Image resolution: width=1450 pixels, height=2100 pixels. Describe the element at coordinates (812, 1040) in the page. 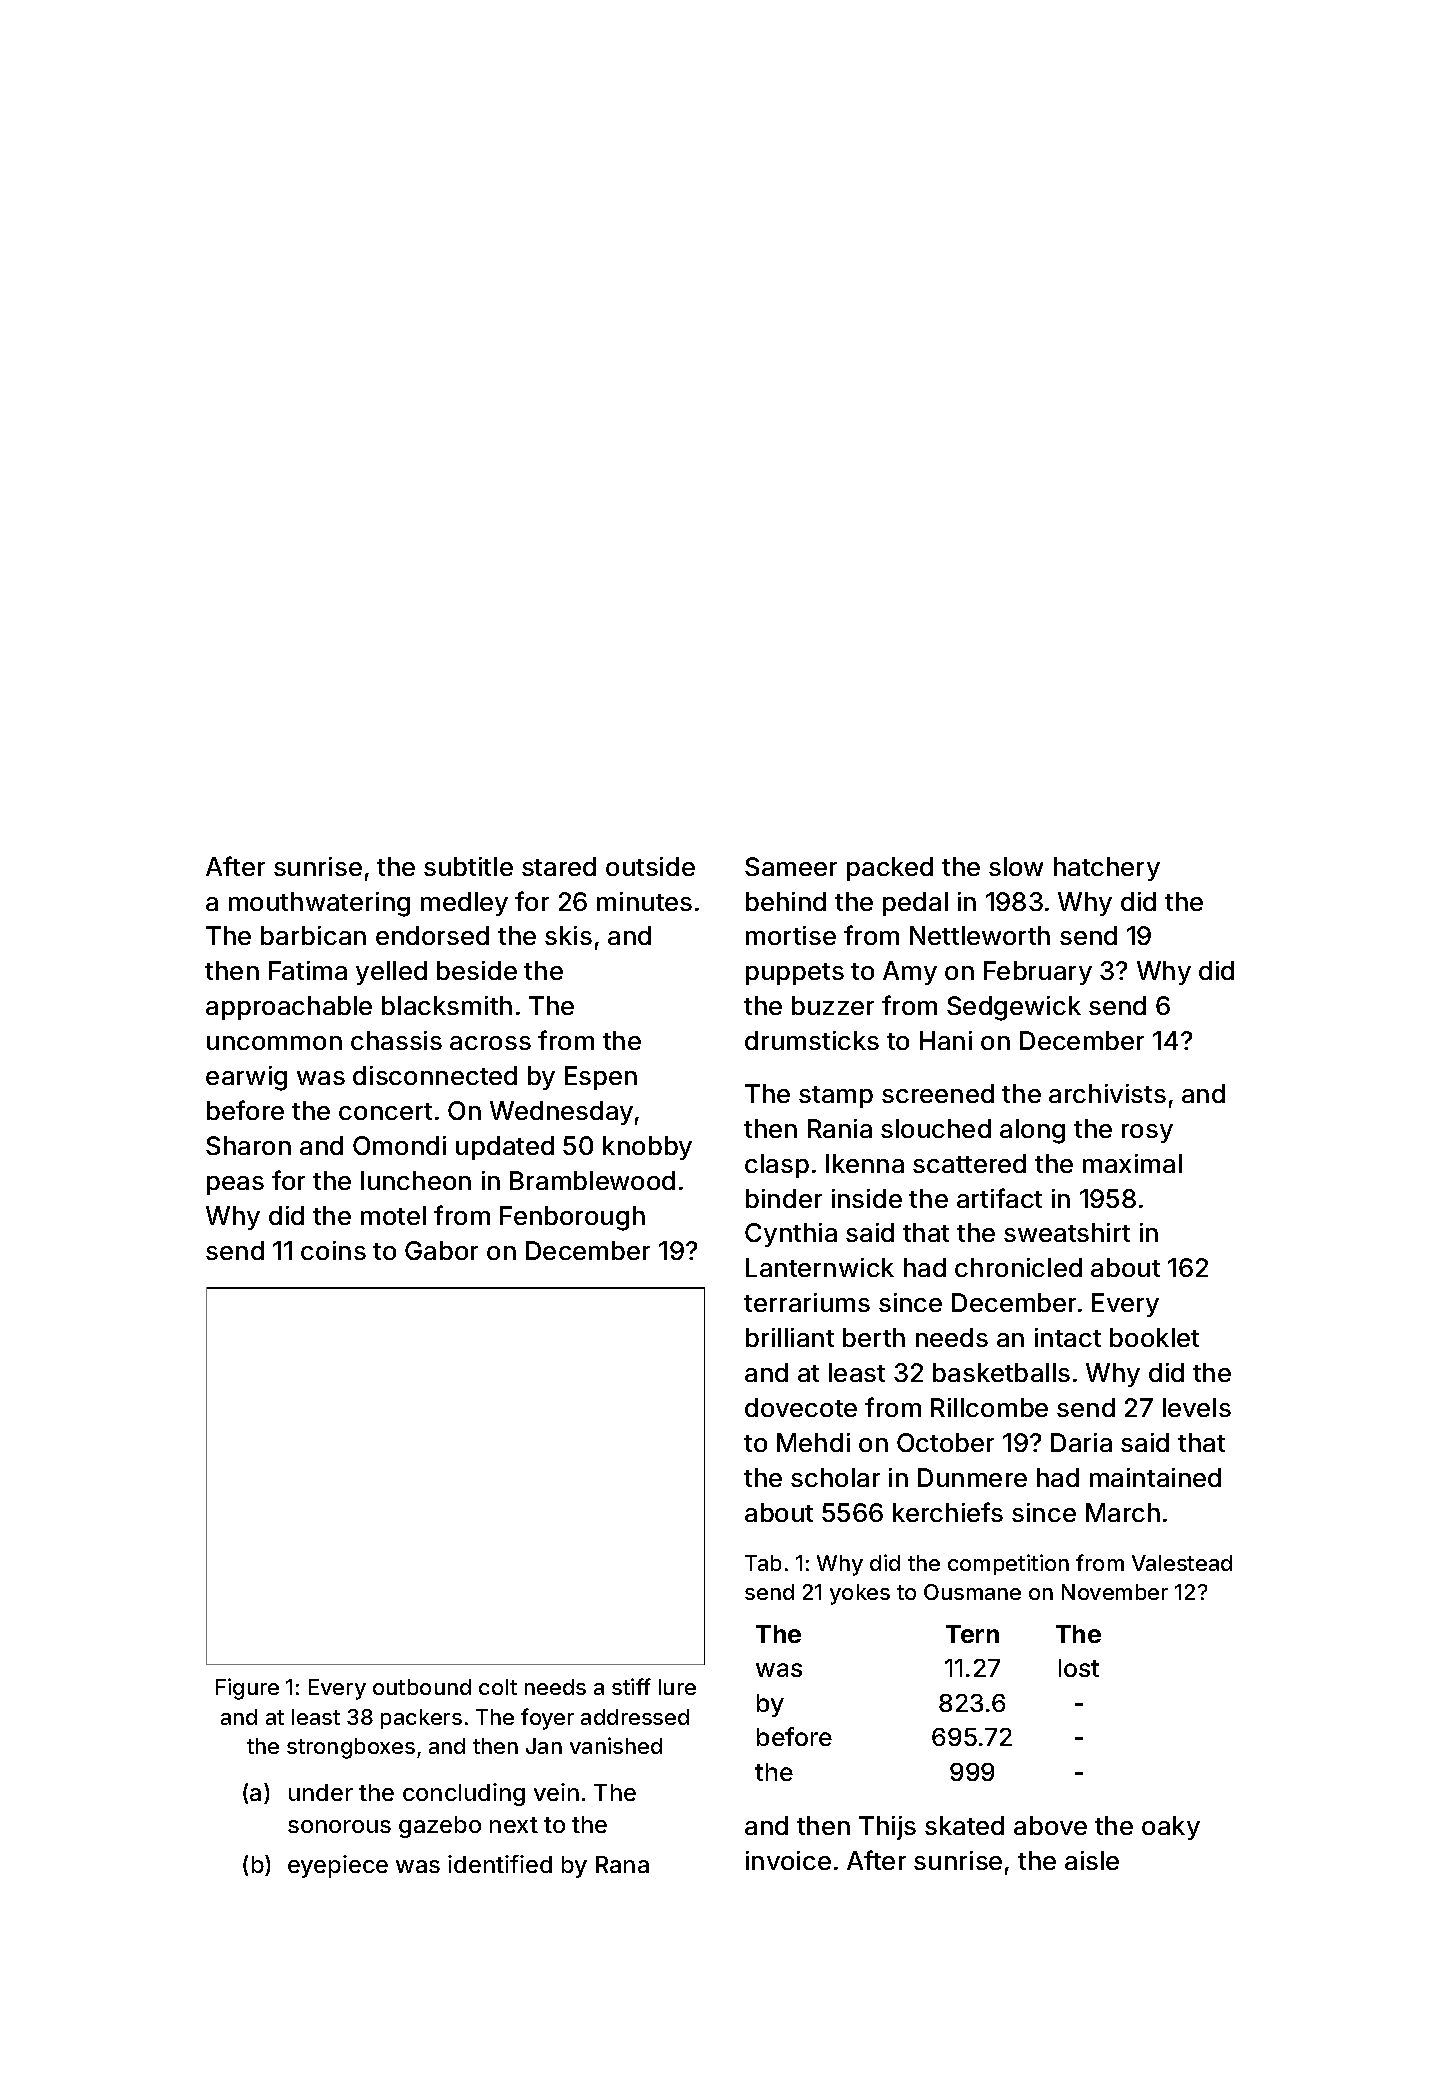

I see `drumsticks` at that location.
